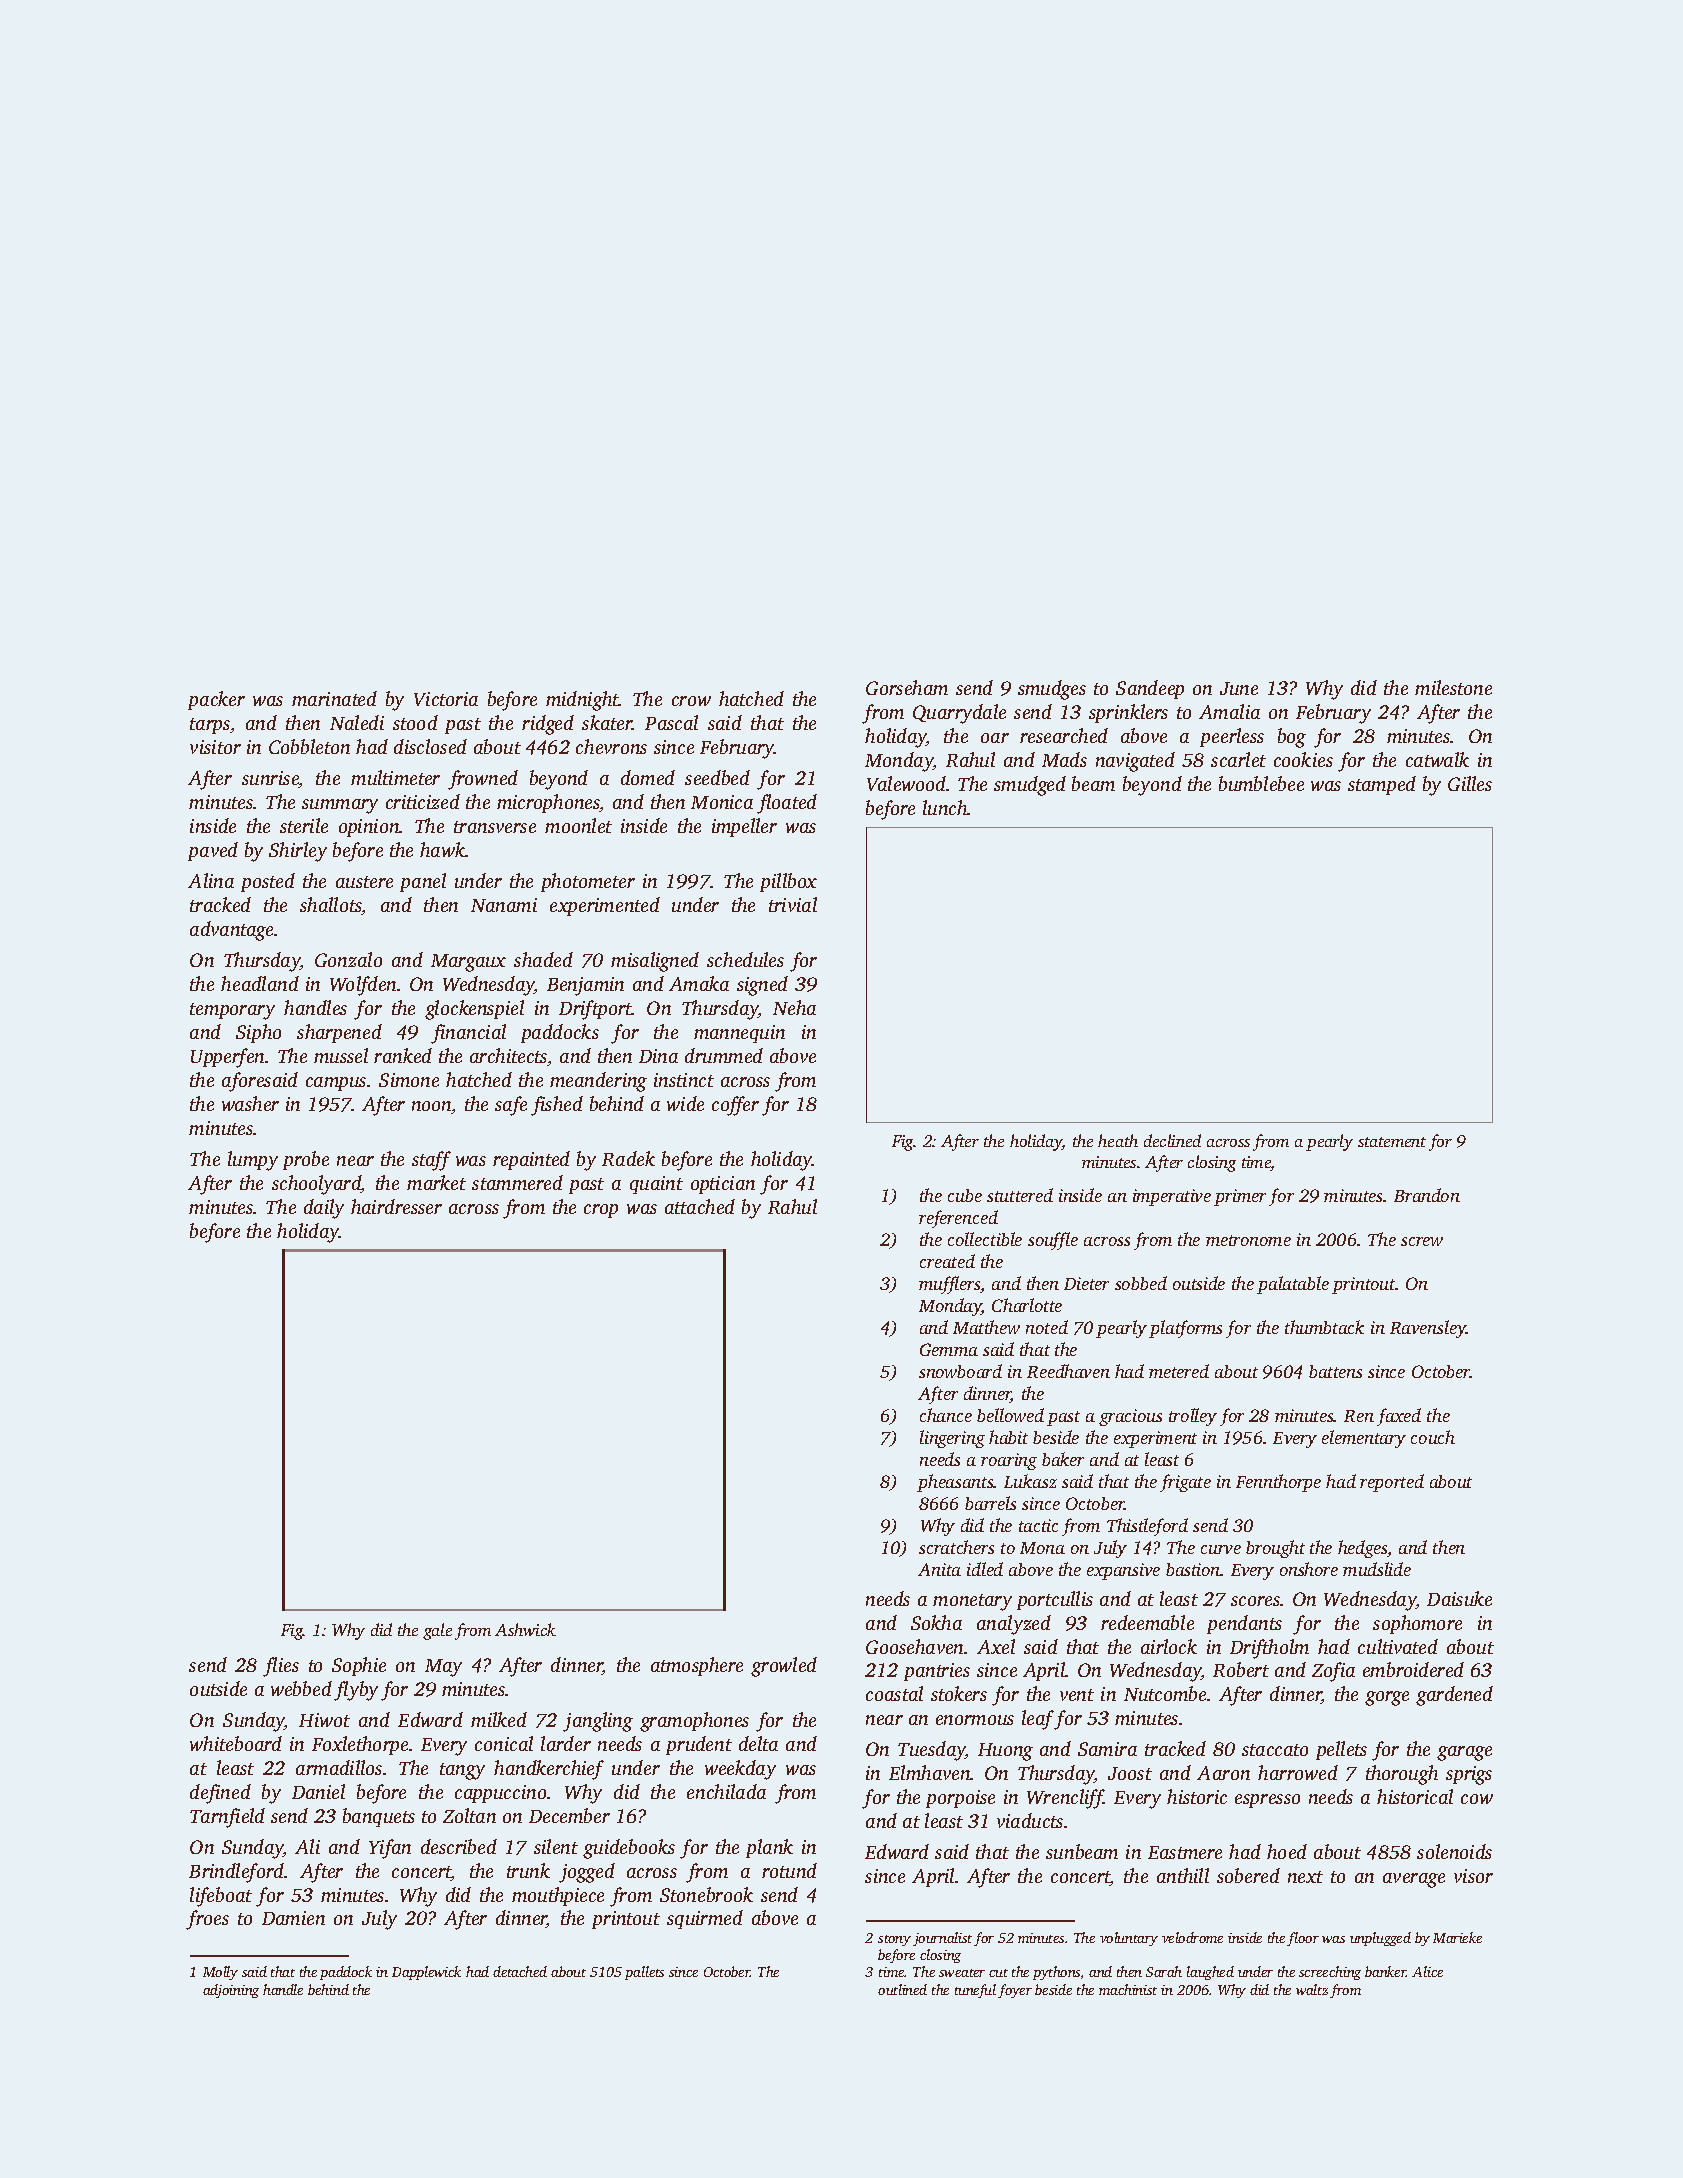 The image size is (1683, 2178). I want to click on June, so click(1239, 688).
